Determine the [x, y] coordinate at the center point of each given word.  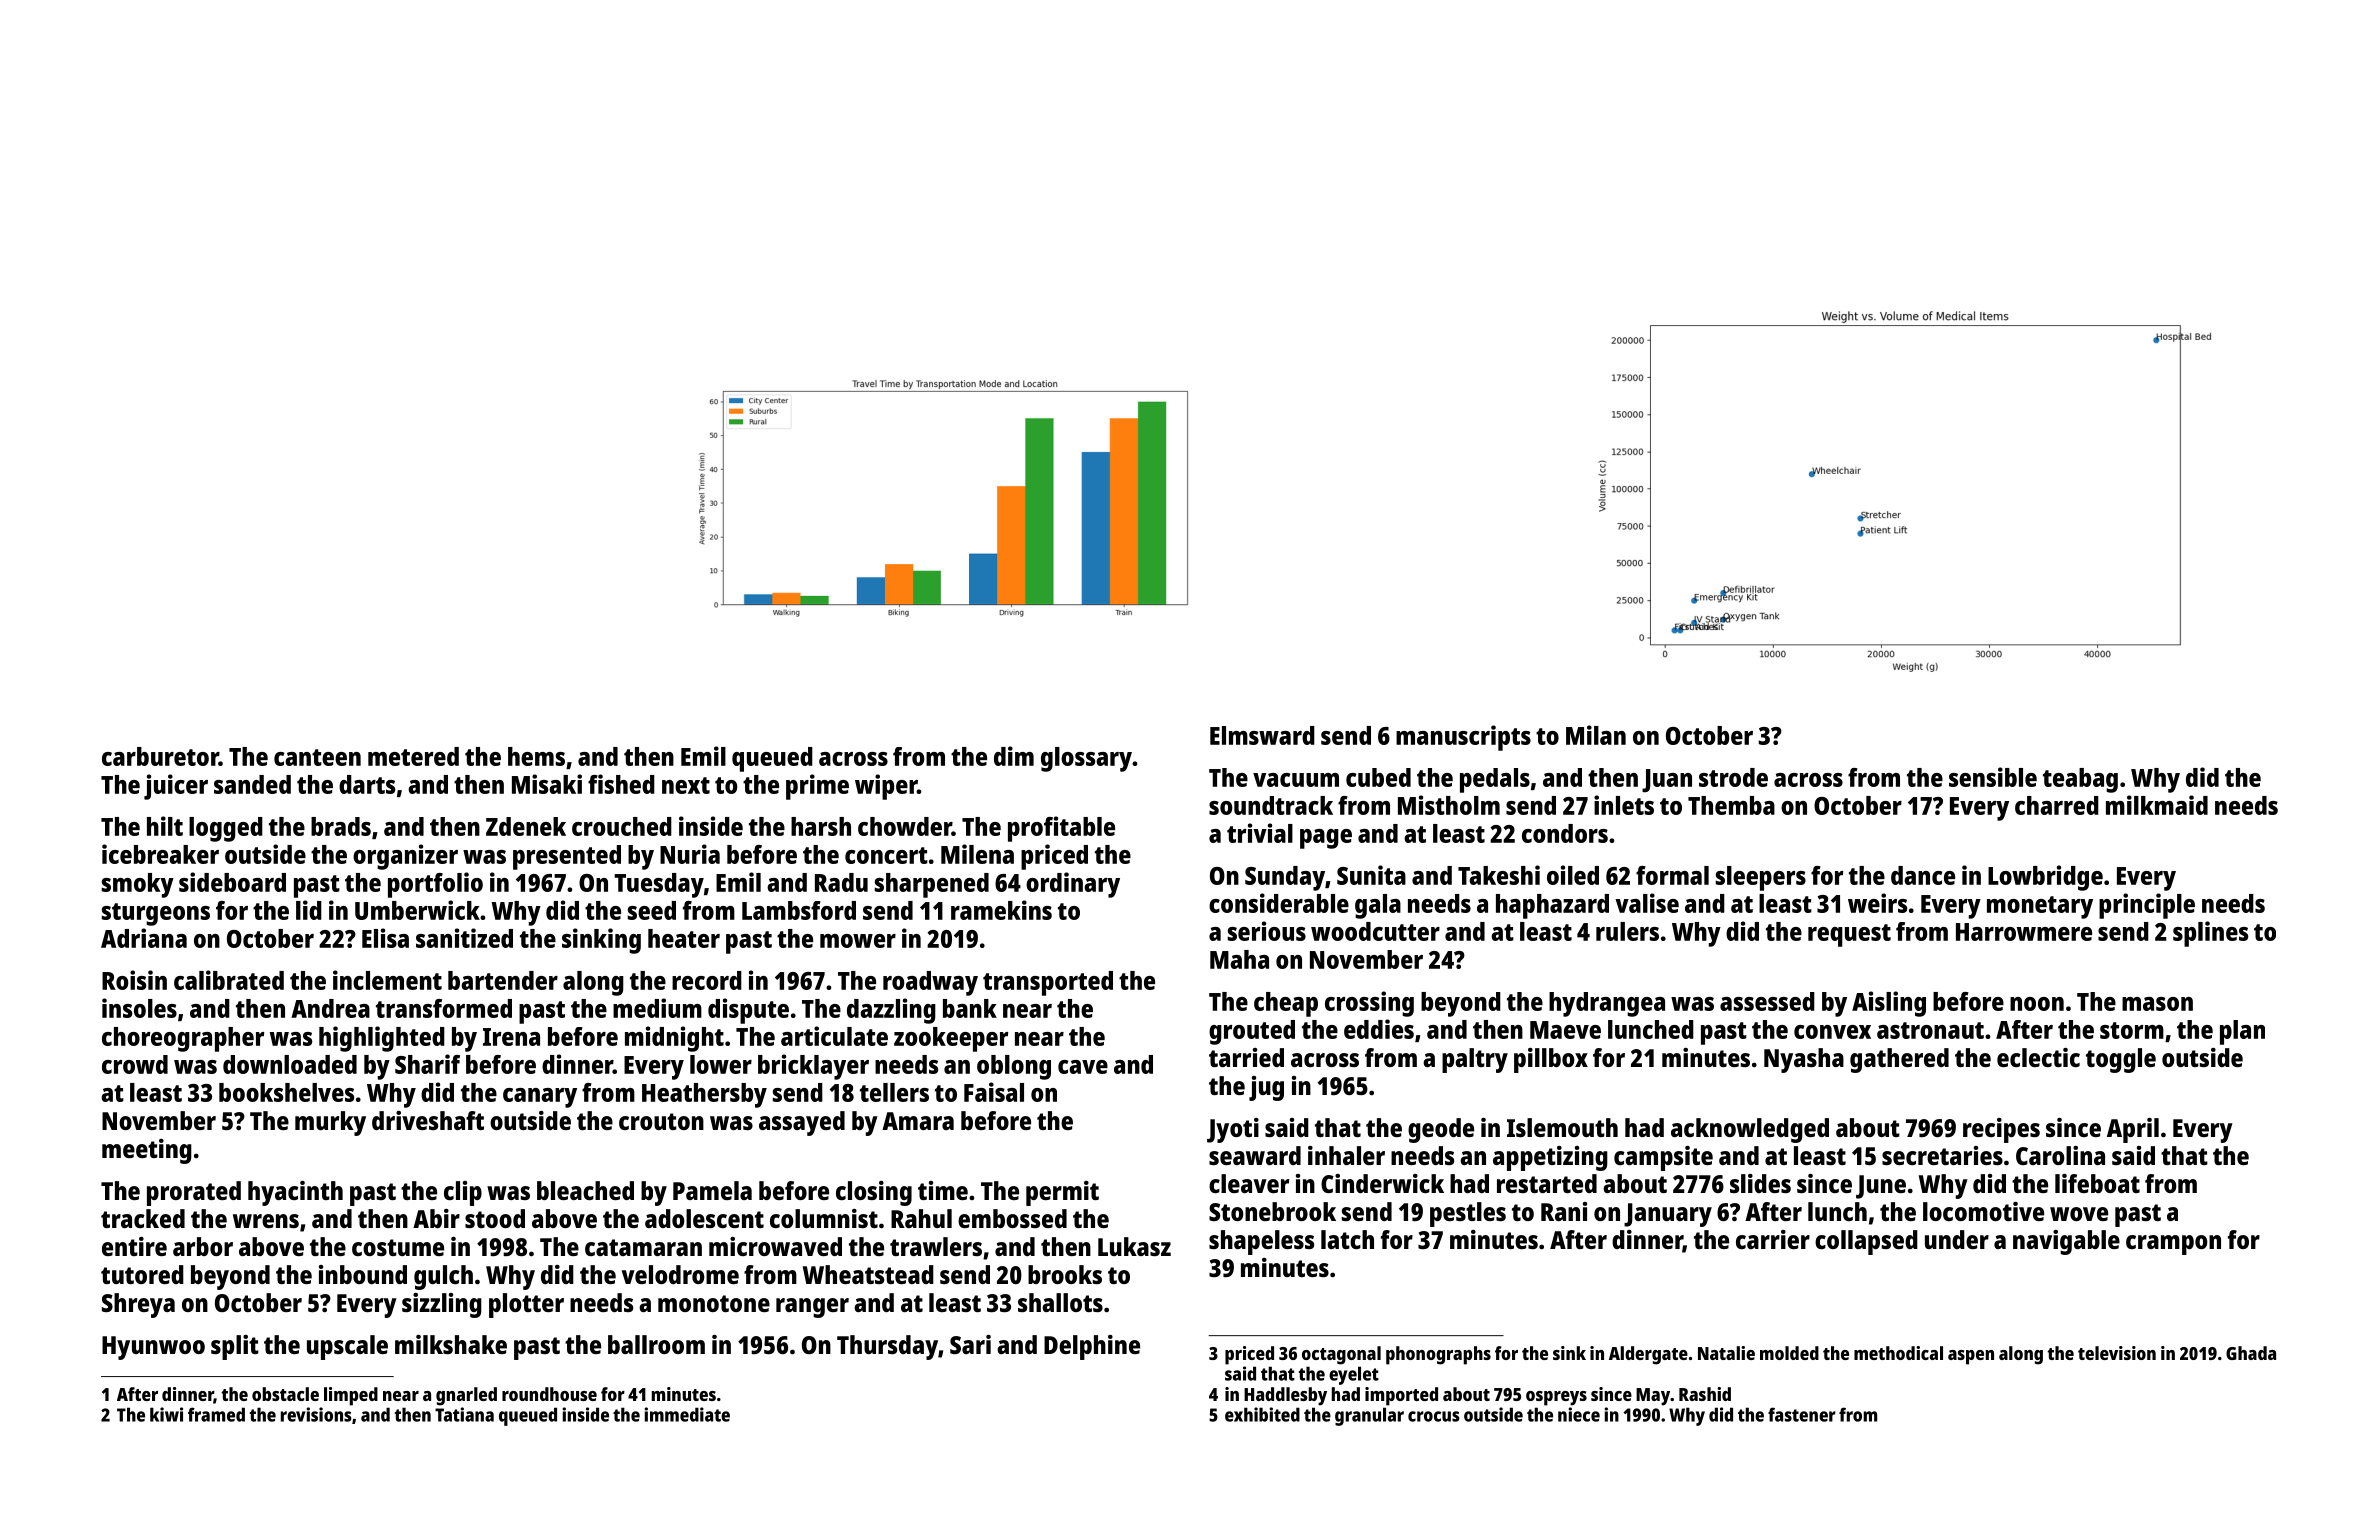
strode [1733, 777]
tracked [143, 1218]
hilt [165, 826]
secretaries [1942, 1155]
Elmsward [1262, 735]
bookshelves [286, 1092]
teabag [2080, 780]
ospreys [1556, 1398]
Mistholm [1449, 805]
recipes [2001, 1130]
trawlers [936, 1246]
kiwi [166, 1414]
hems [536, 756]
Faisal [994, 1092]
